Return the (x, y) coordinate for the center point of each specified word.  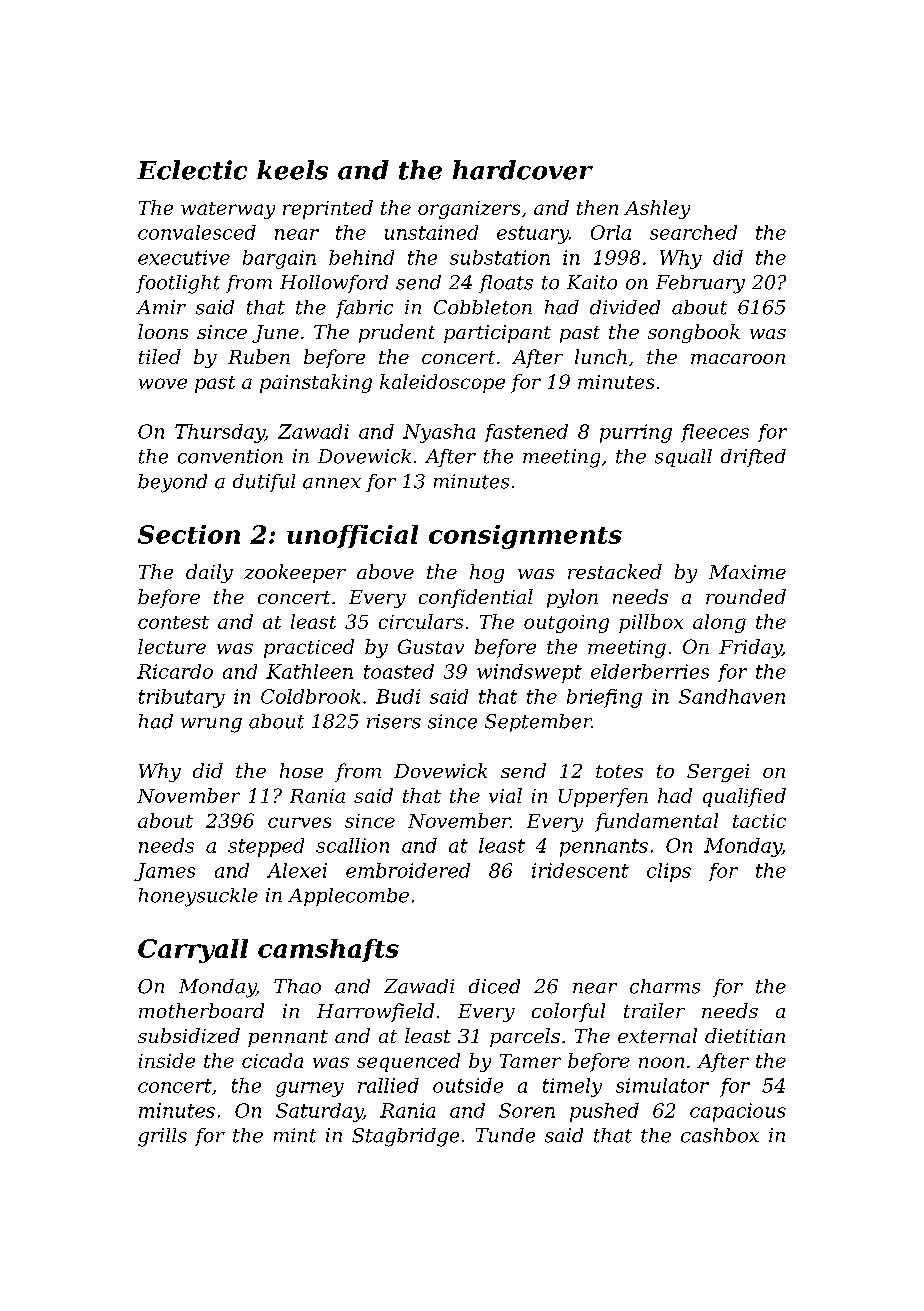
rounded (746, 596)
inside (167, 1060)
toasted (399, 671)
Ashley (657, 209)
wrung (211, 725)
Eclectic (192, 170)
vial (505, 795)
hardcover (523, 170)
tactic (759, 821)
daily (209, 573)
